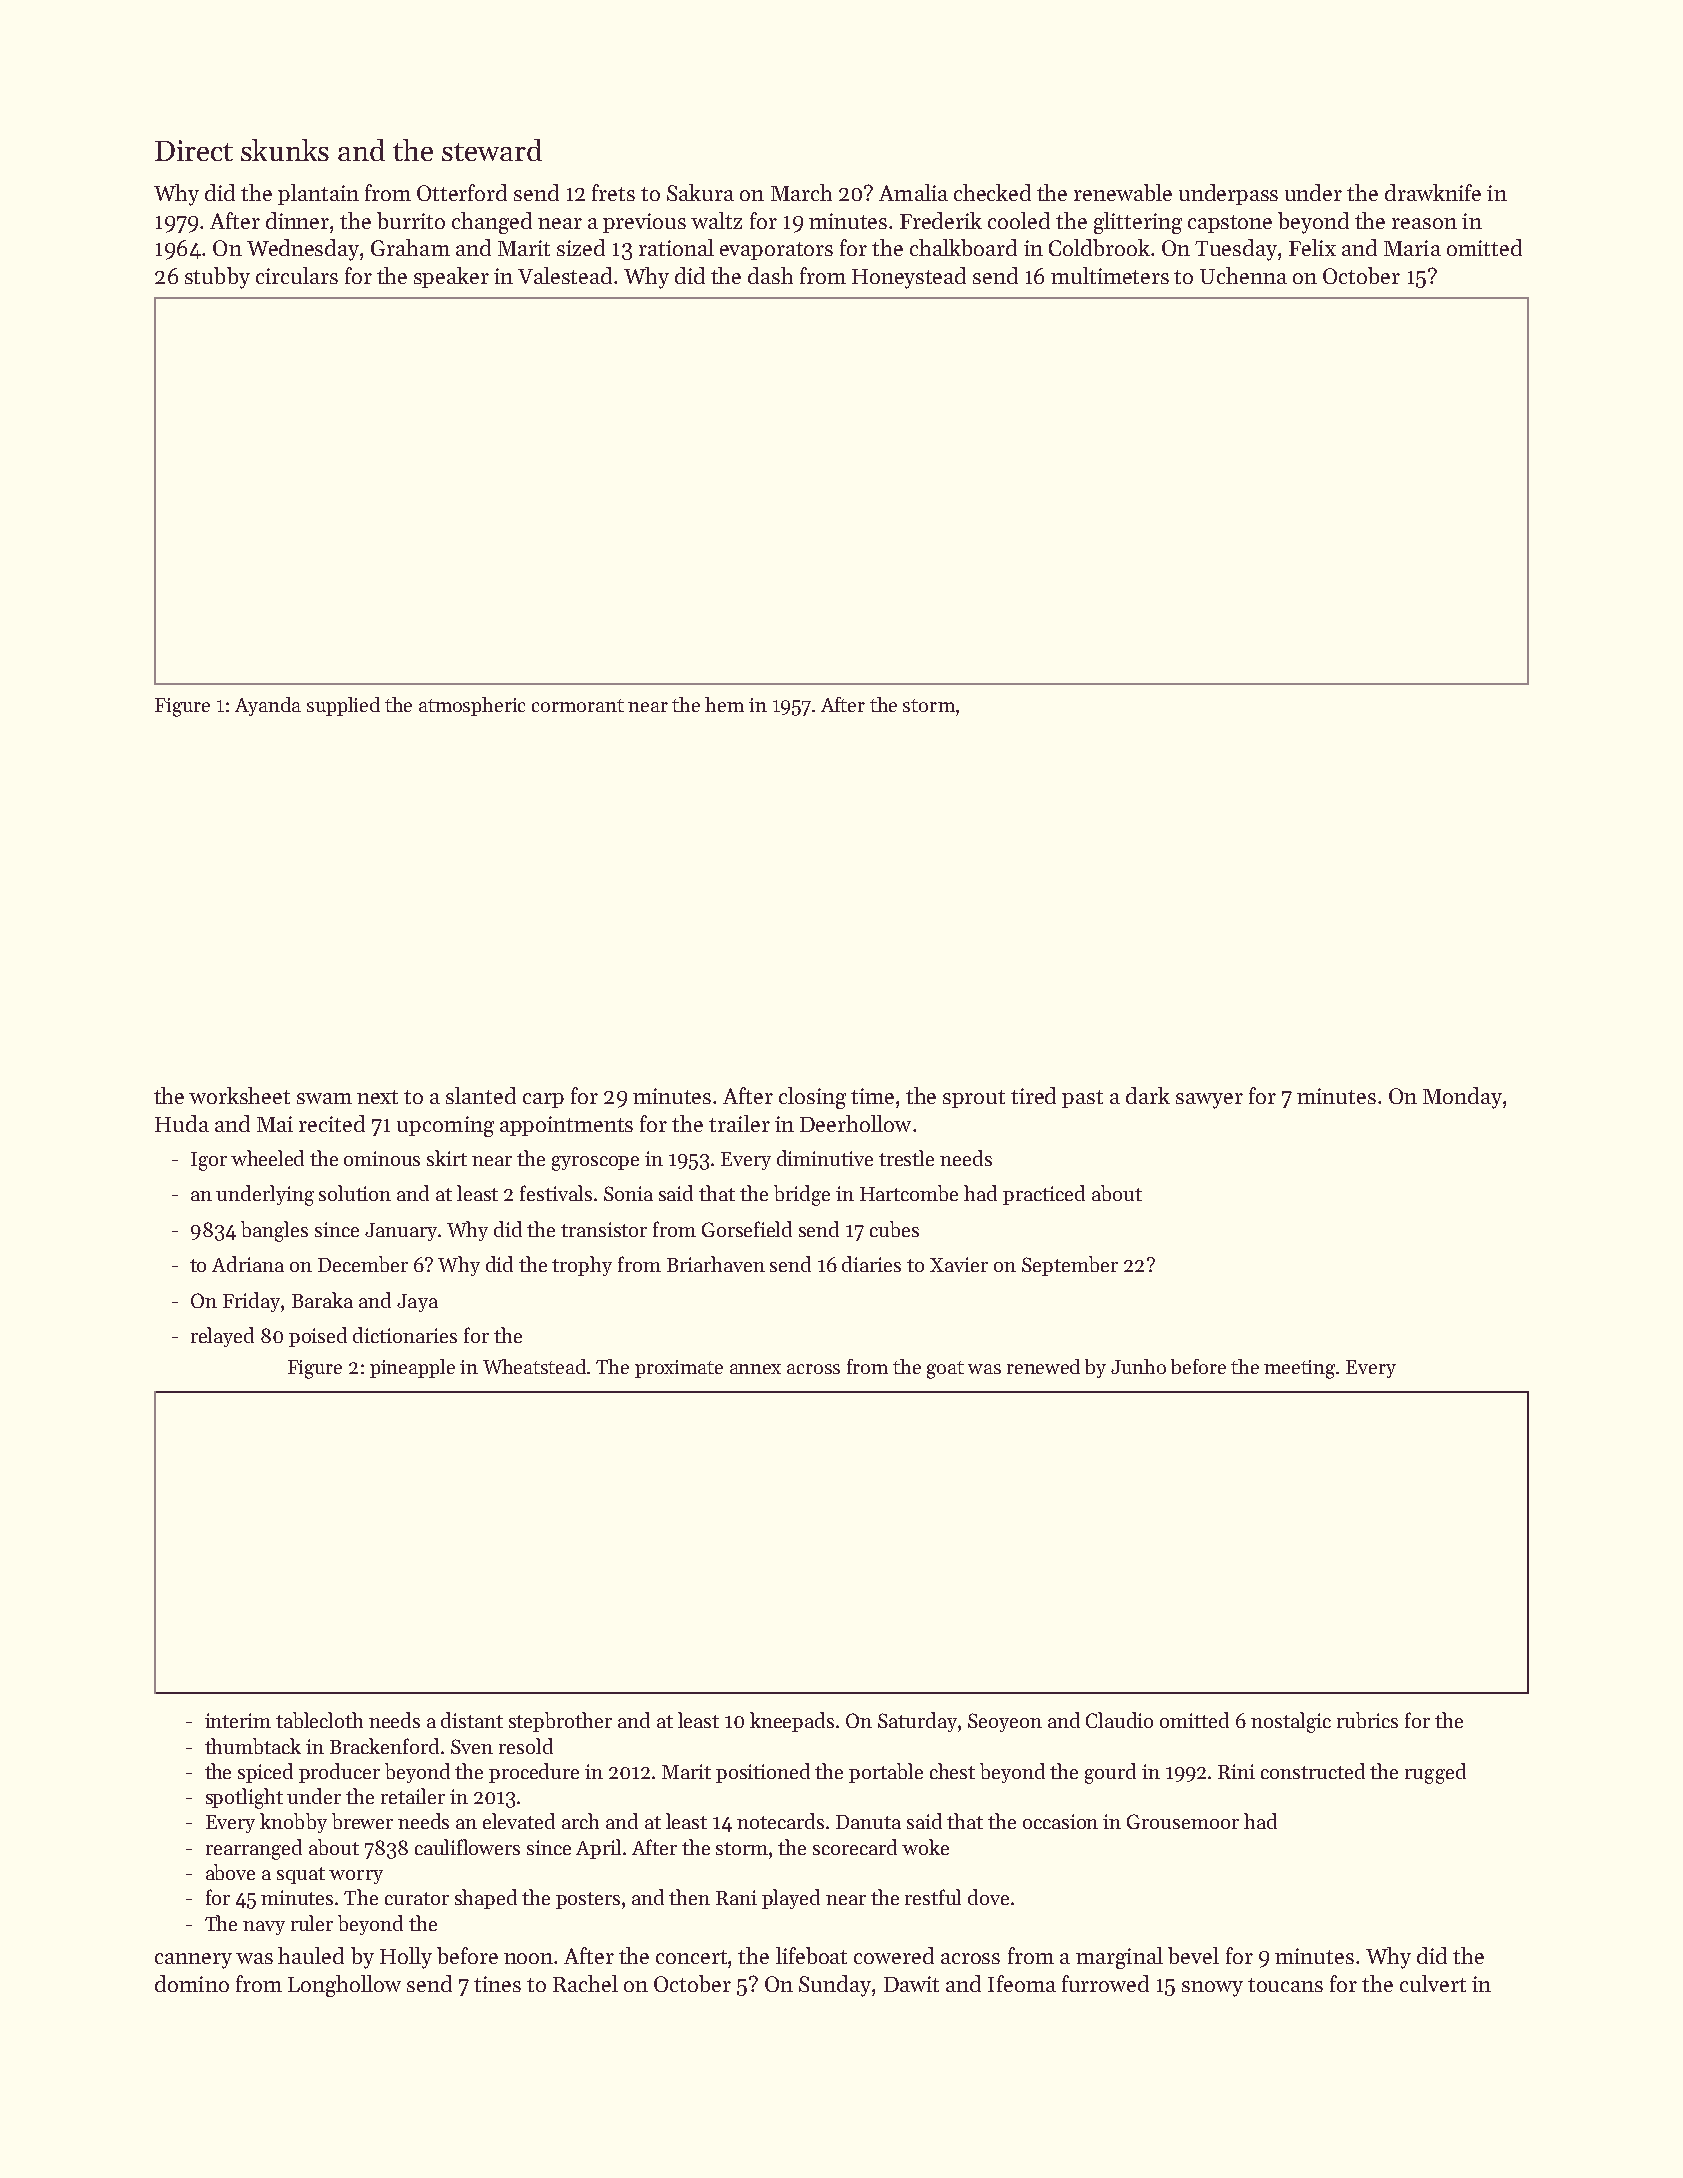 This image has height=2178, width=1683. Describe the element at coordinates (492, 150) in the image. I see `steward` at that location.
